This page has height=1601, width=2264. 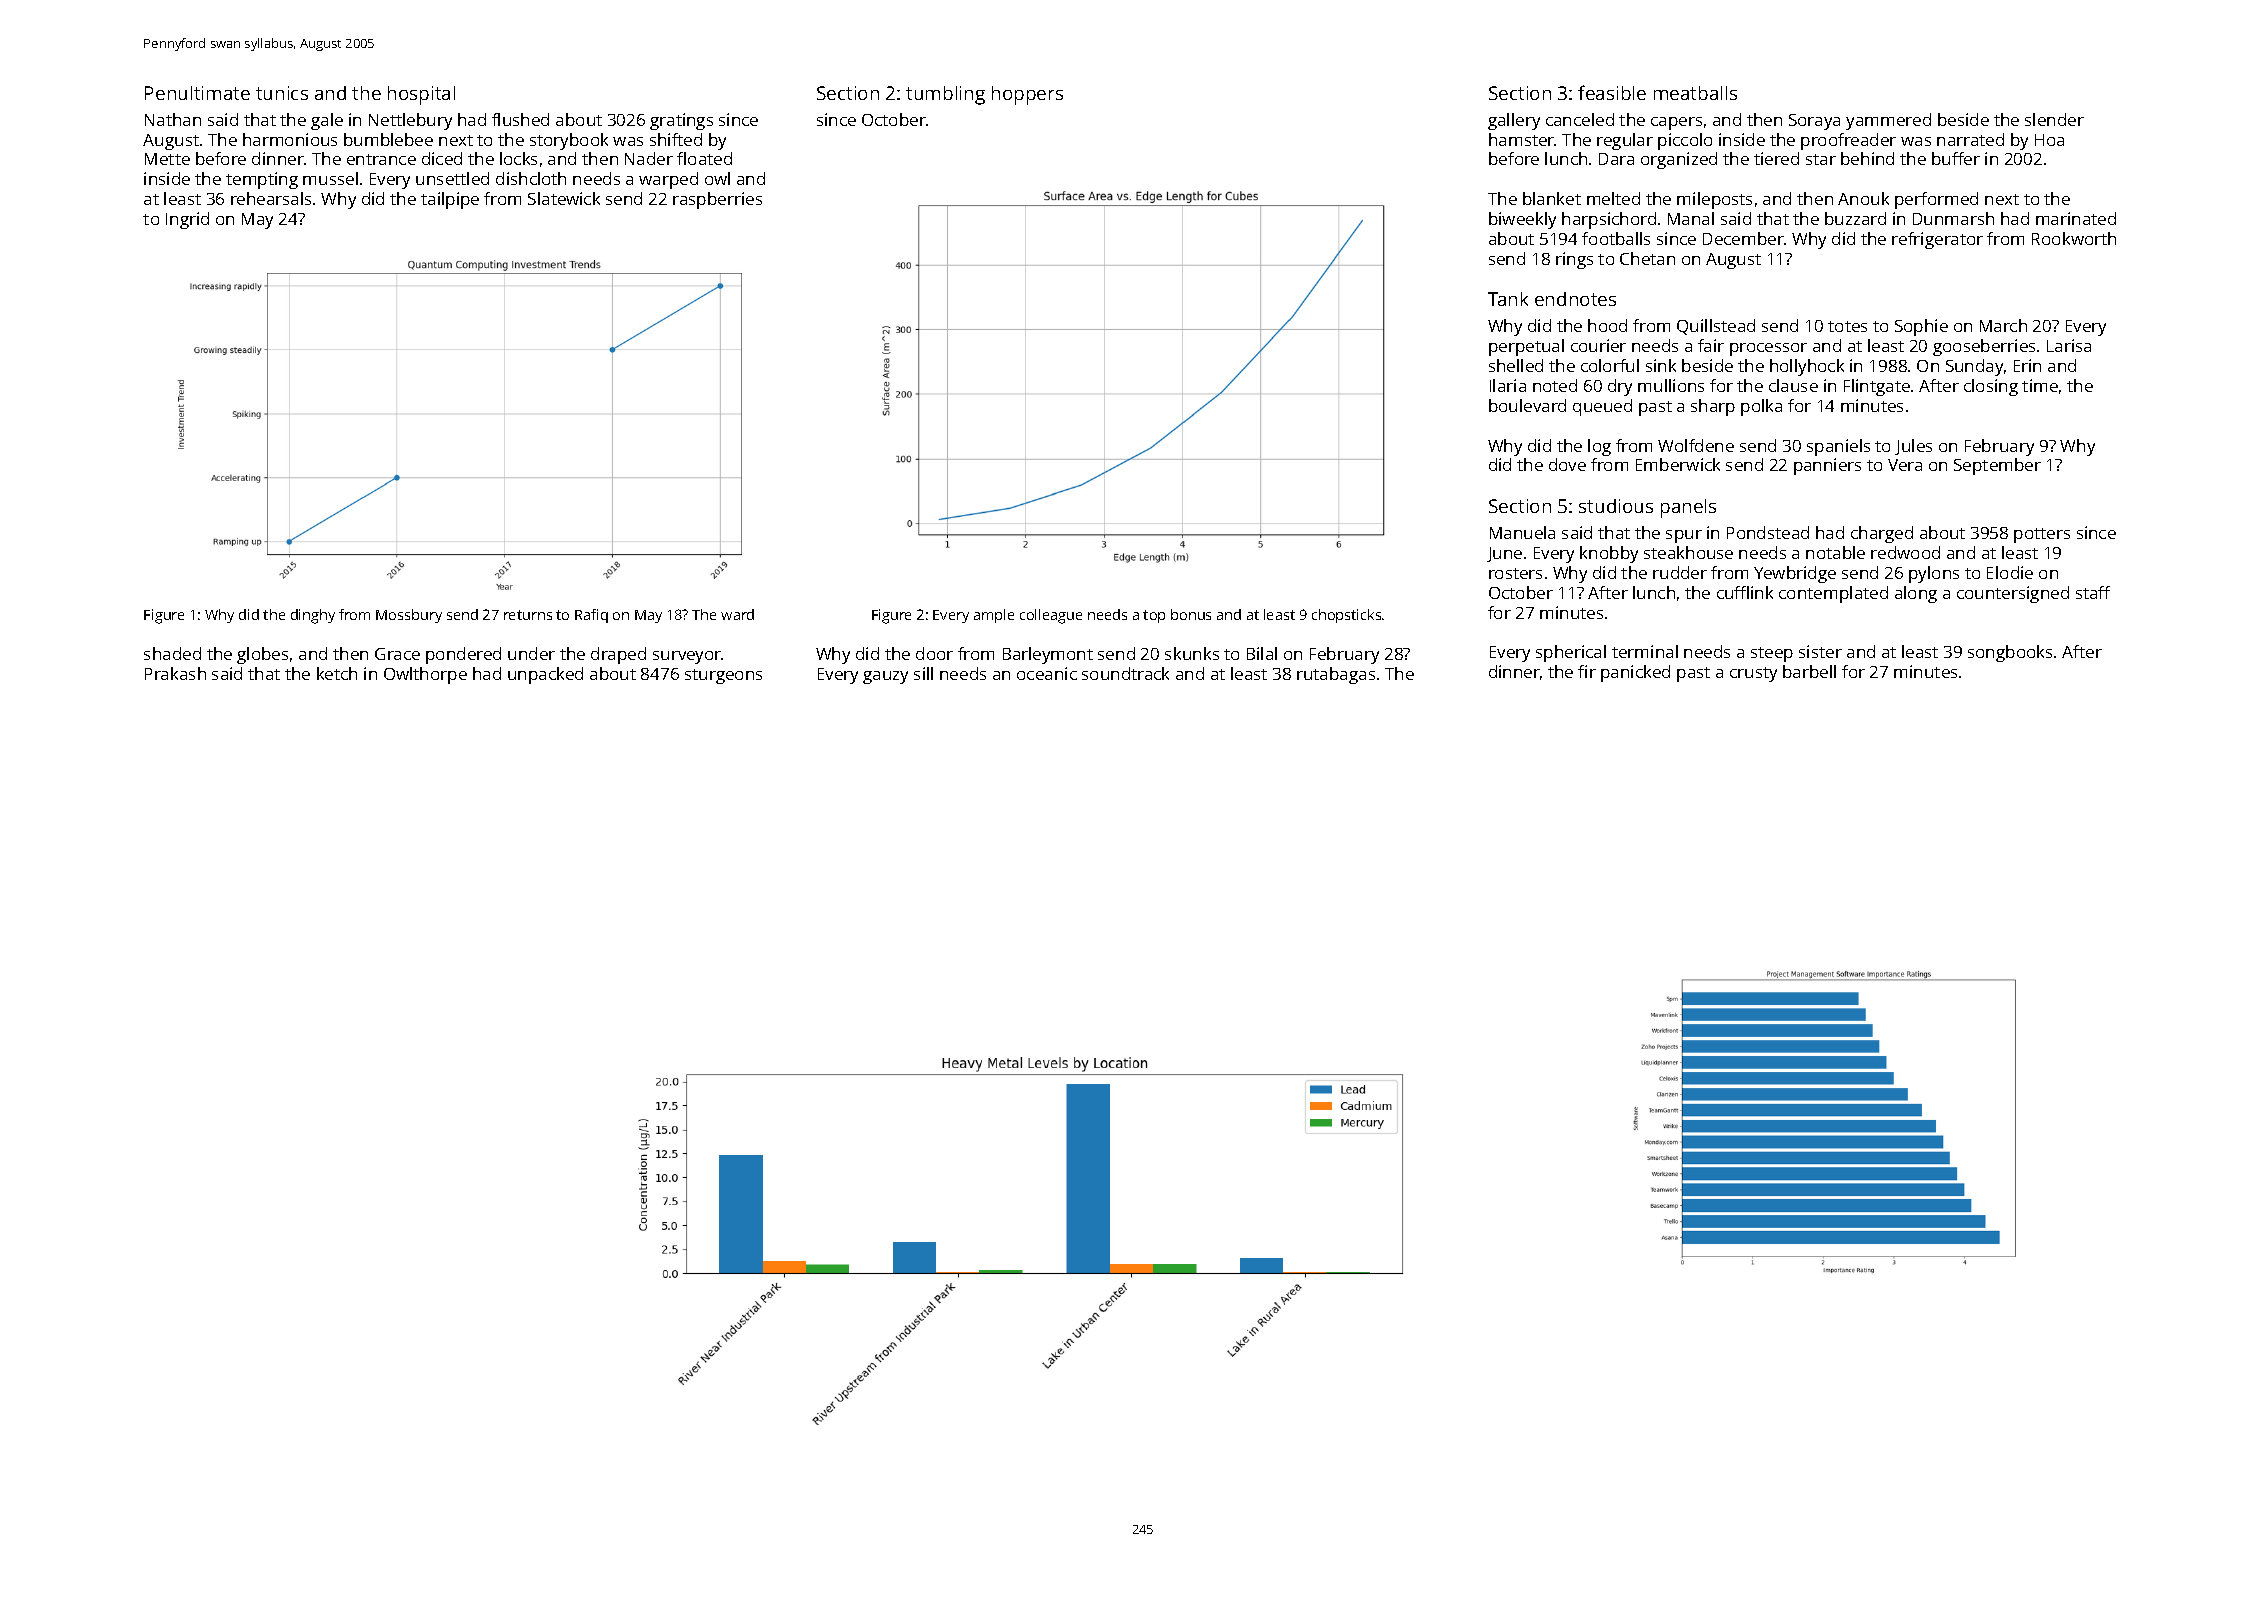 What do you see at coordinates (1526, 347) in the page?
I see `perpetual` at bounding box center [1526, 347].
